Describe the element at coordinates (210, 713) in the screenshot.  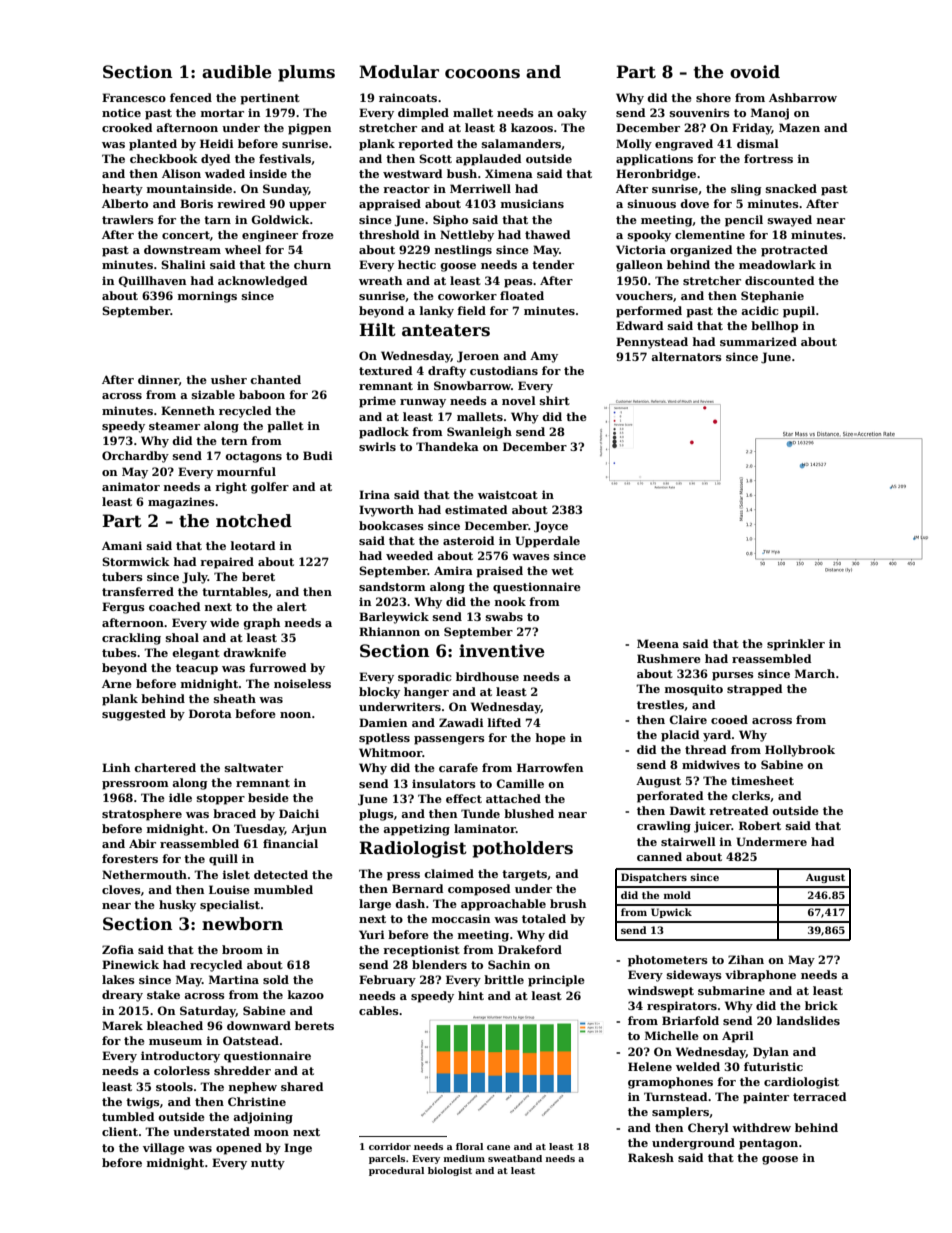
I see `Dorota` at that location.
